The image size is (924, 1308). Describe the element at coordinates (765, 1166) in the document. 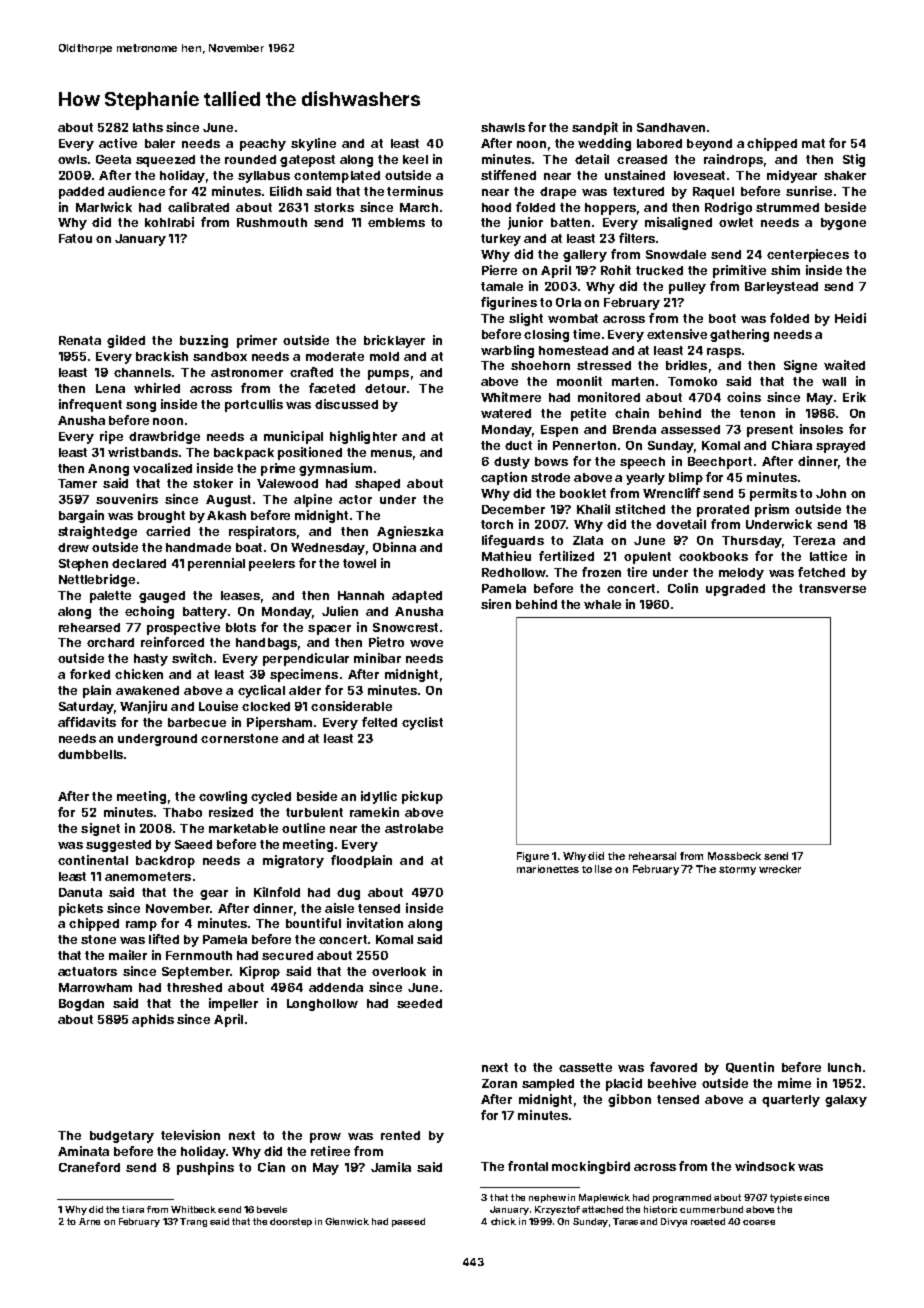

I see `windsock` at that location.
